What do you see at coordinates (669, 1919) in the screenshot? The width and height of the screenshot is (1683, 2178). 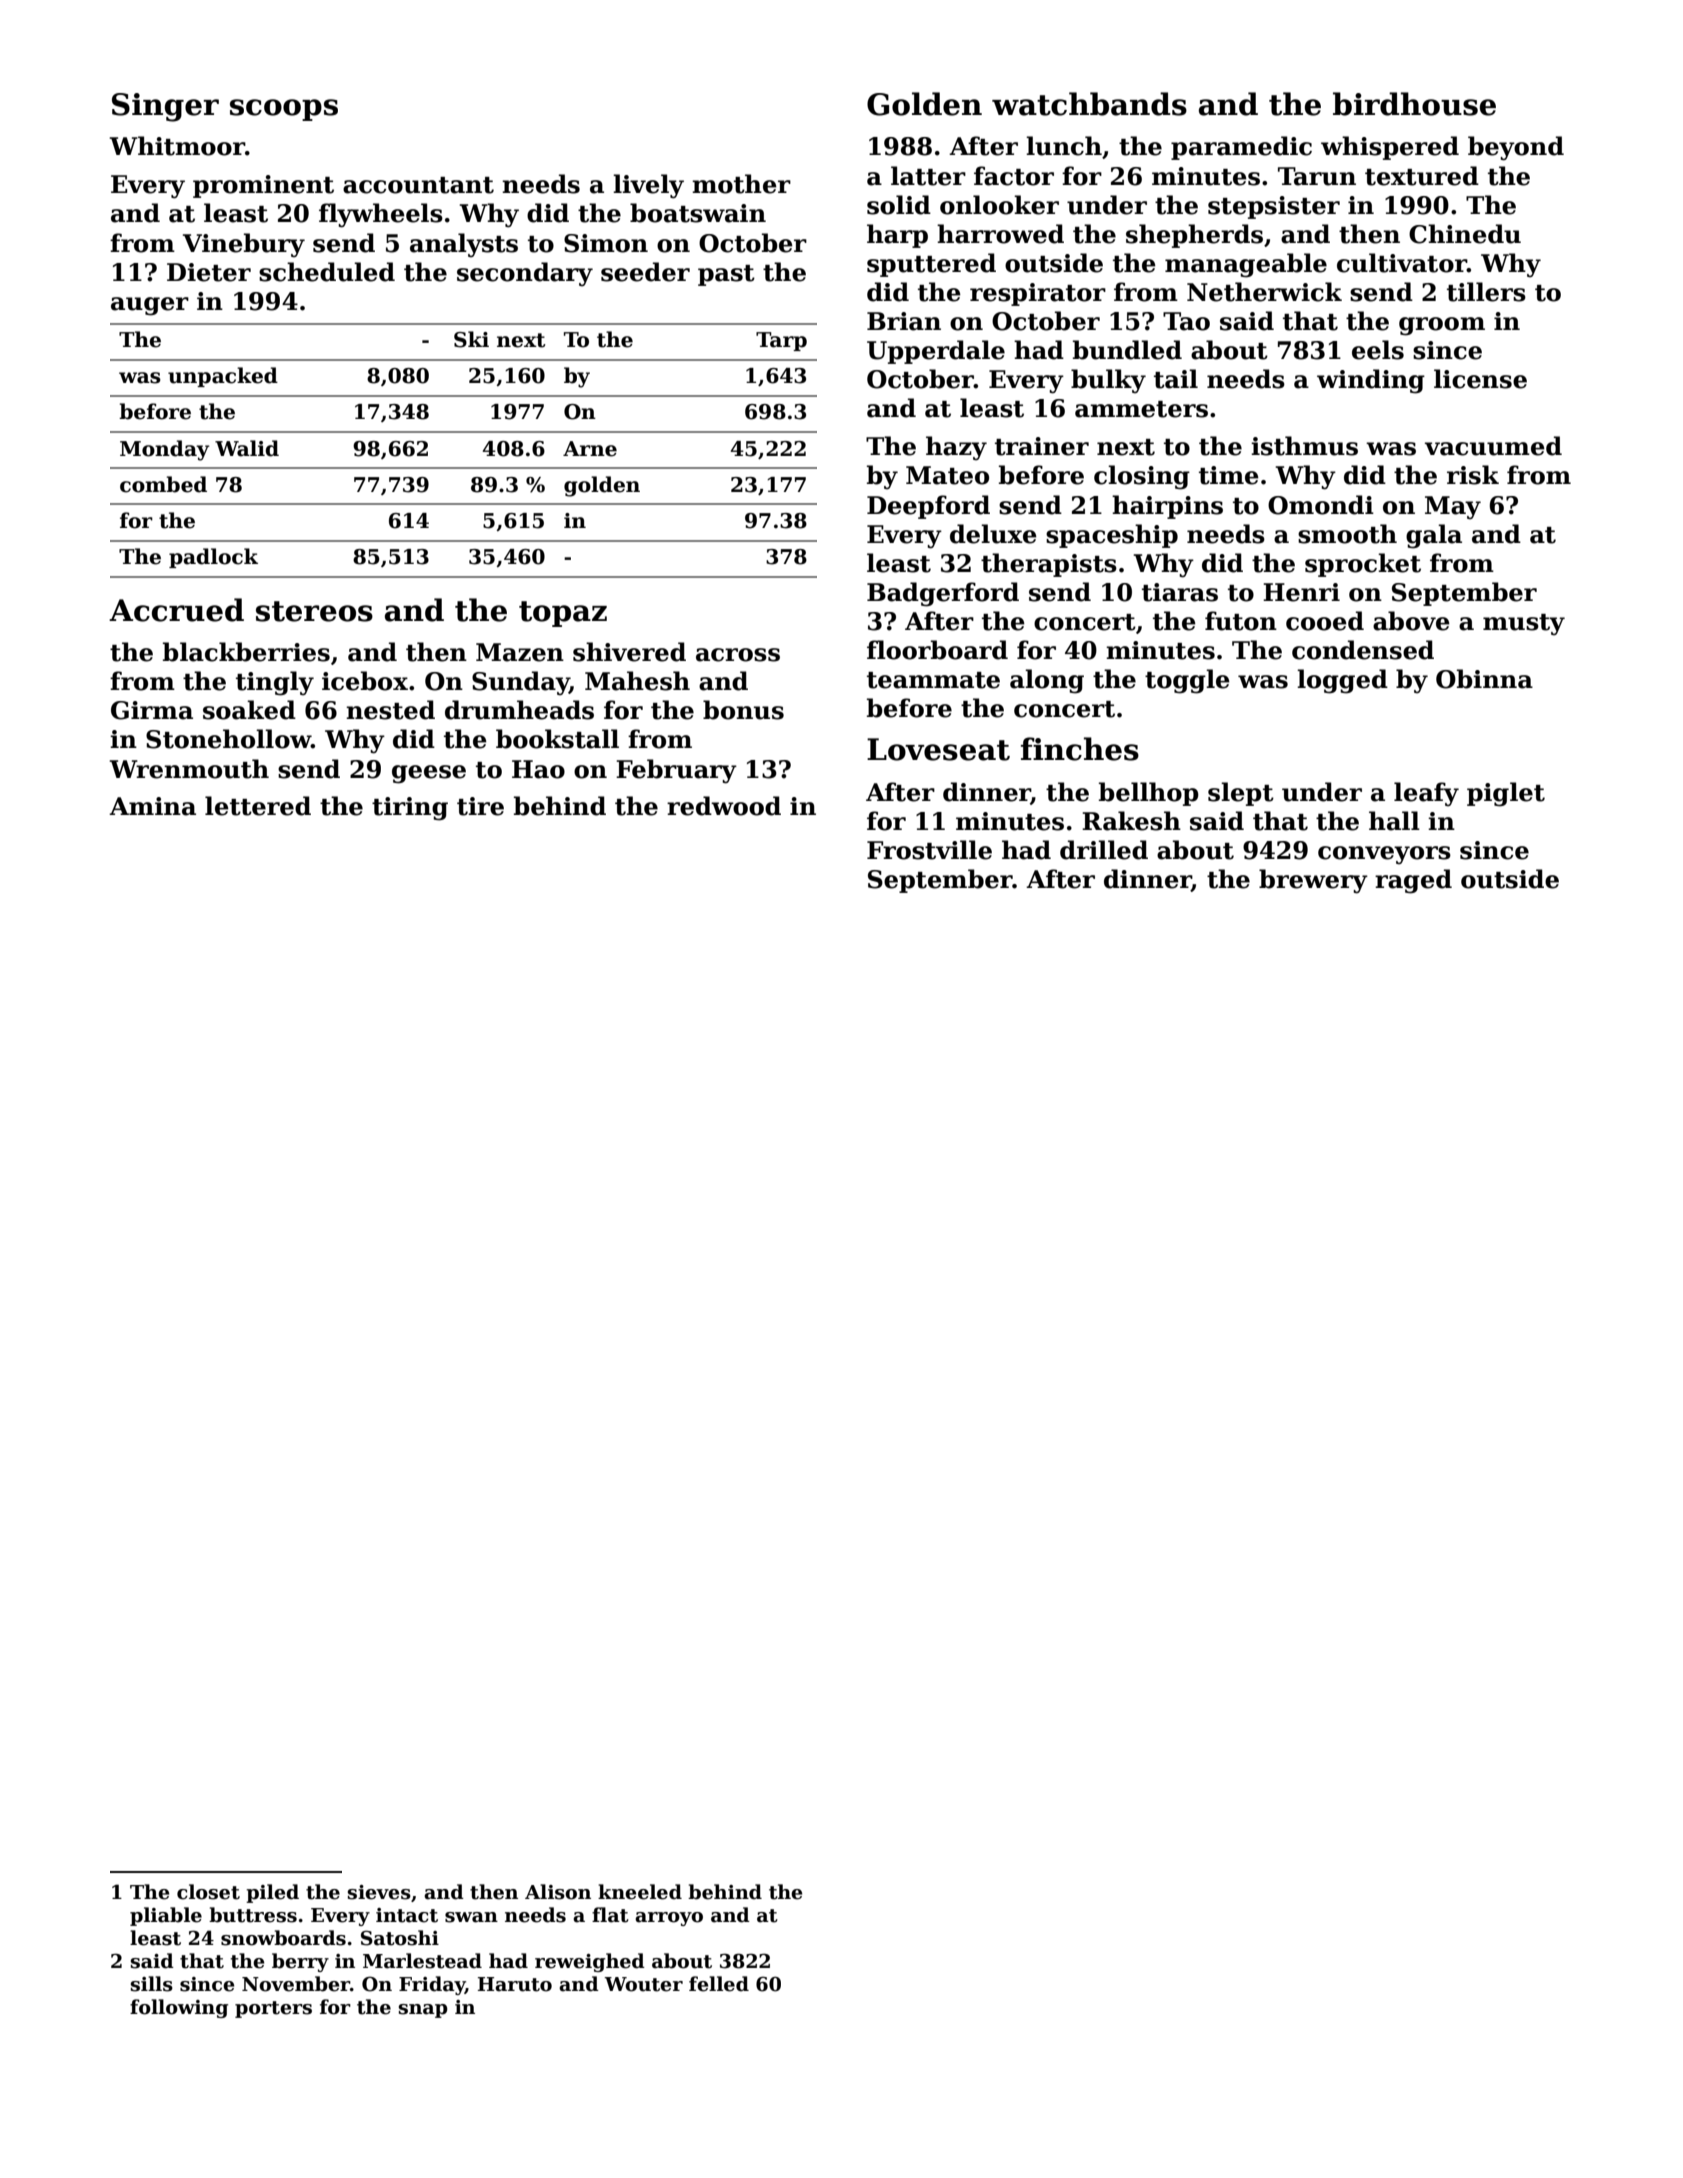 I see `arroyo` at bounding box center [669, 1919].
